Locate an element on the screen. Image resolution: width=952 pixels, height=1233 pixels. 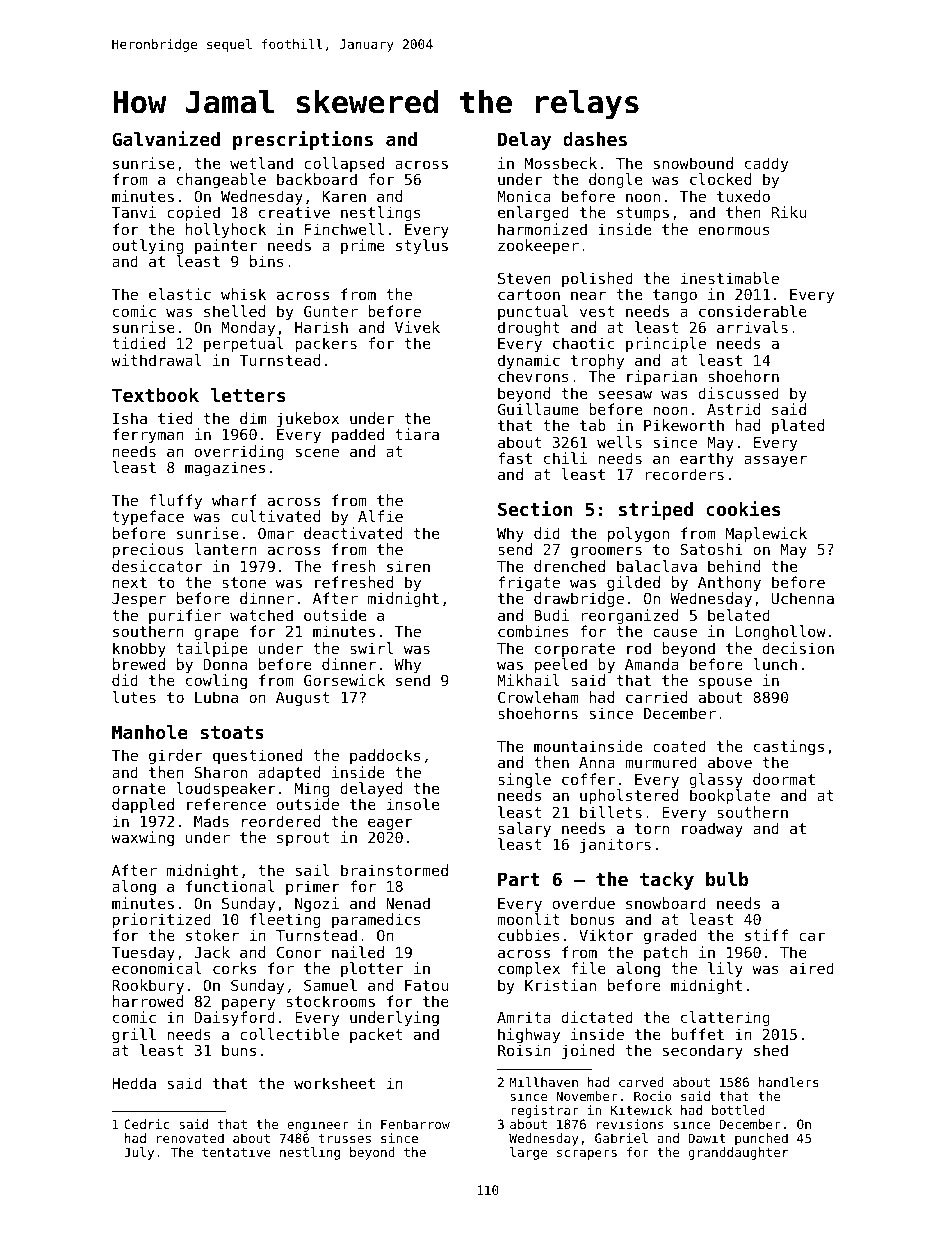
changeable is located at coordinates (221, 180).
